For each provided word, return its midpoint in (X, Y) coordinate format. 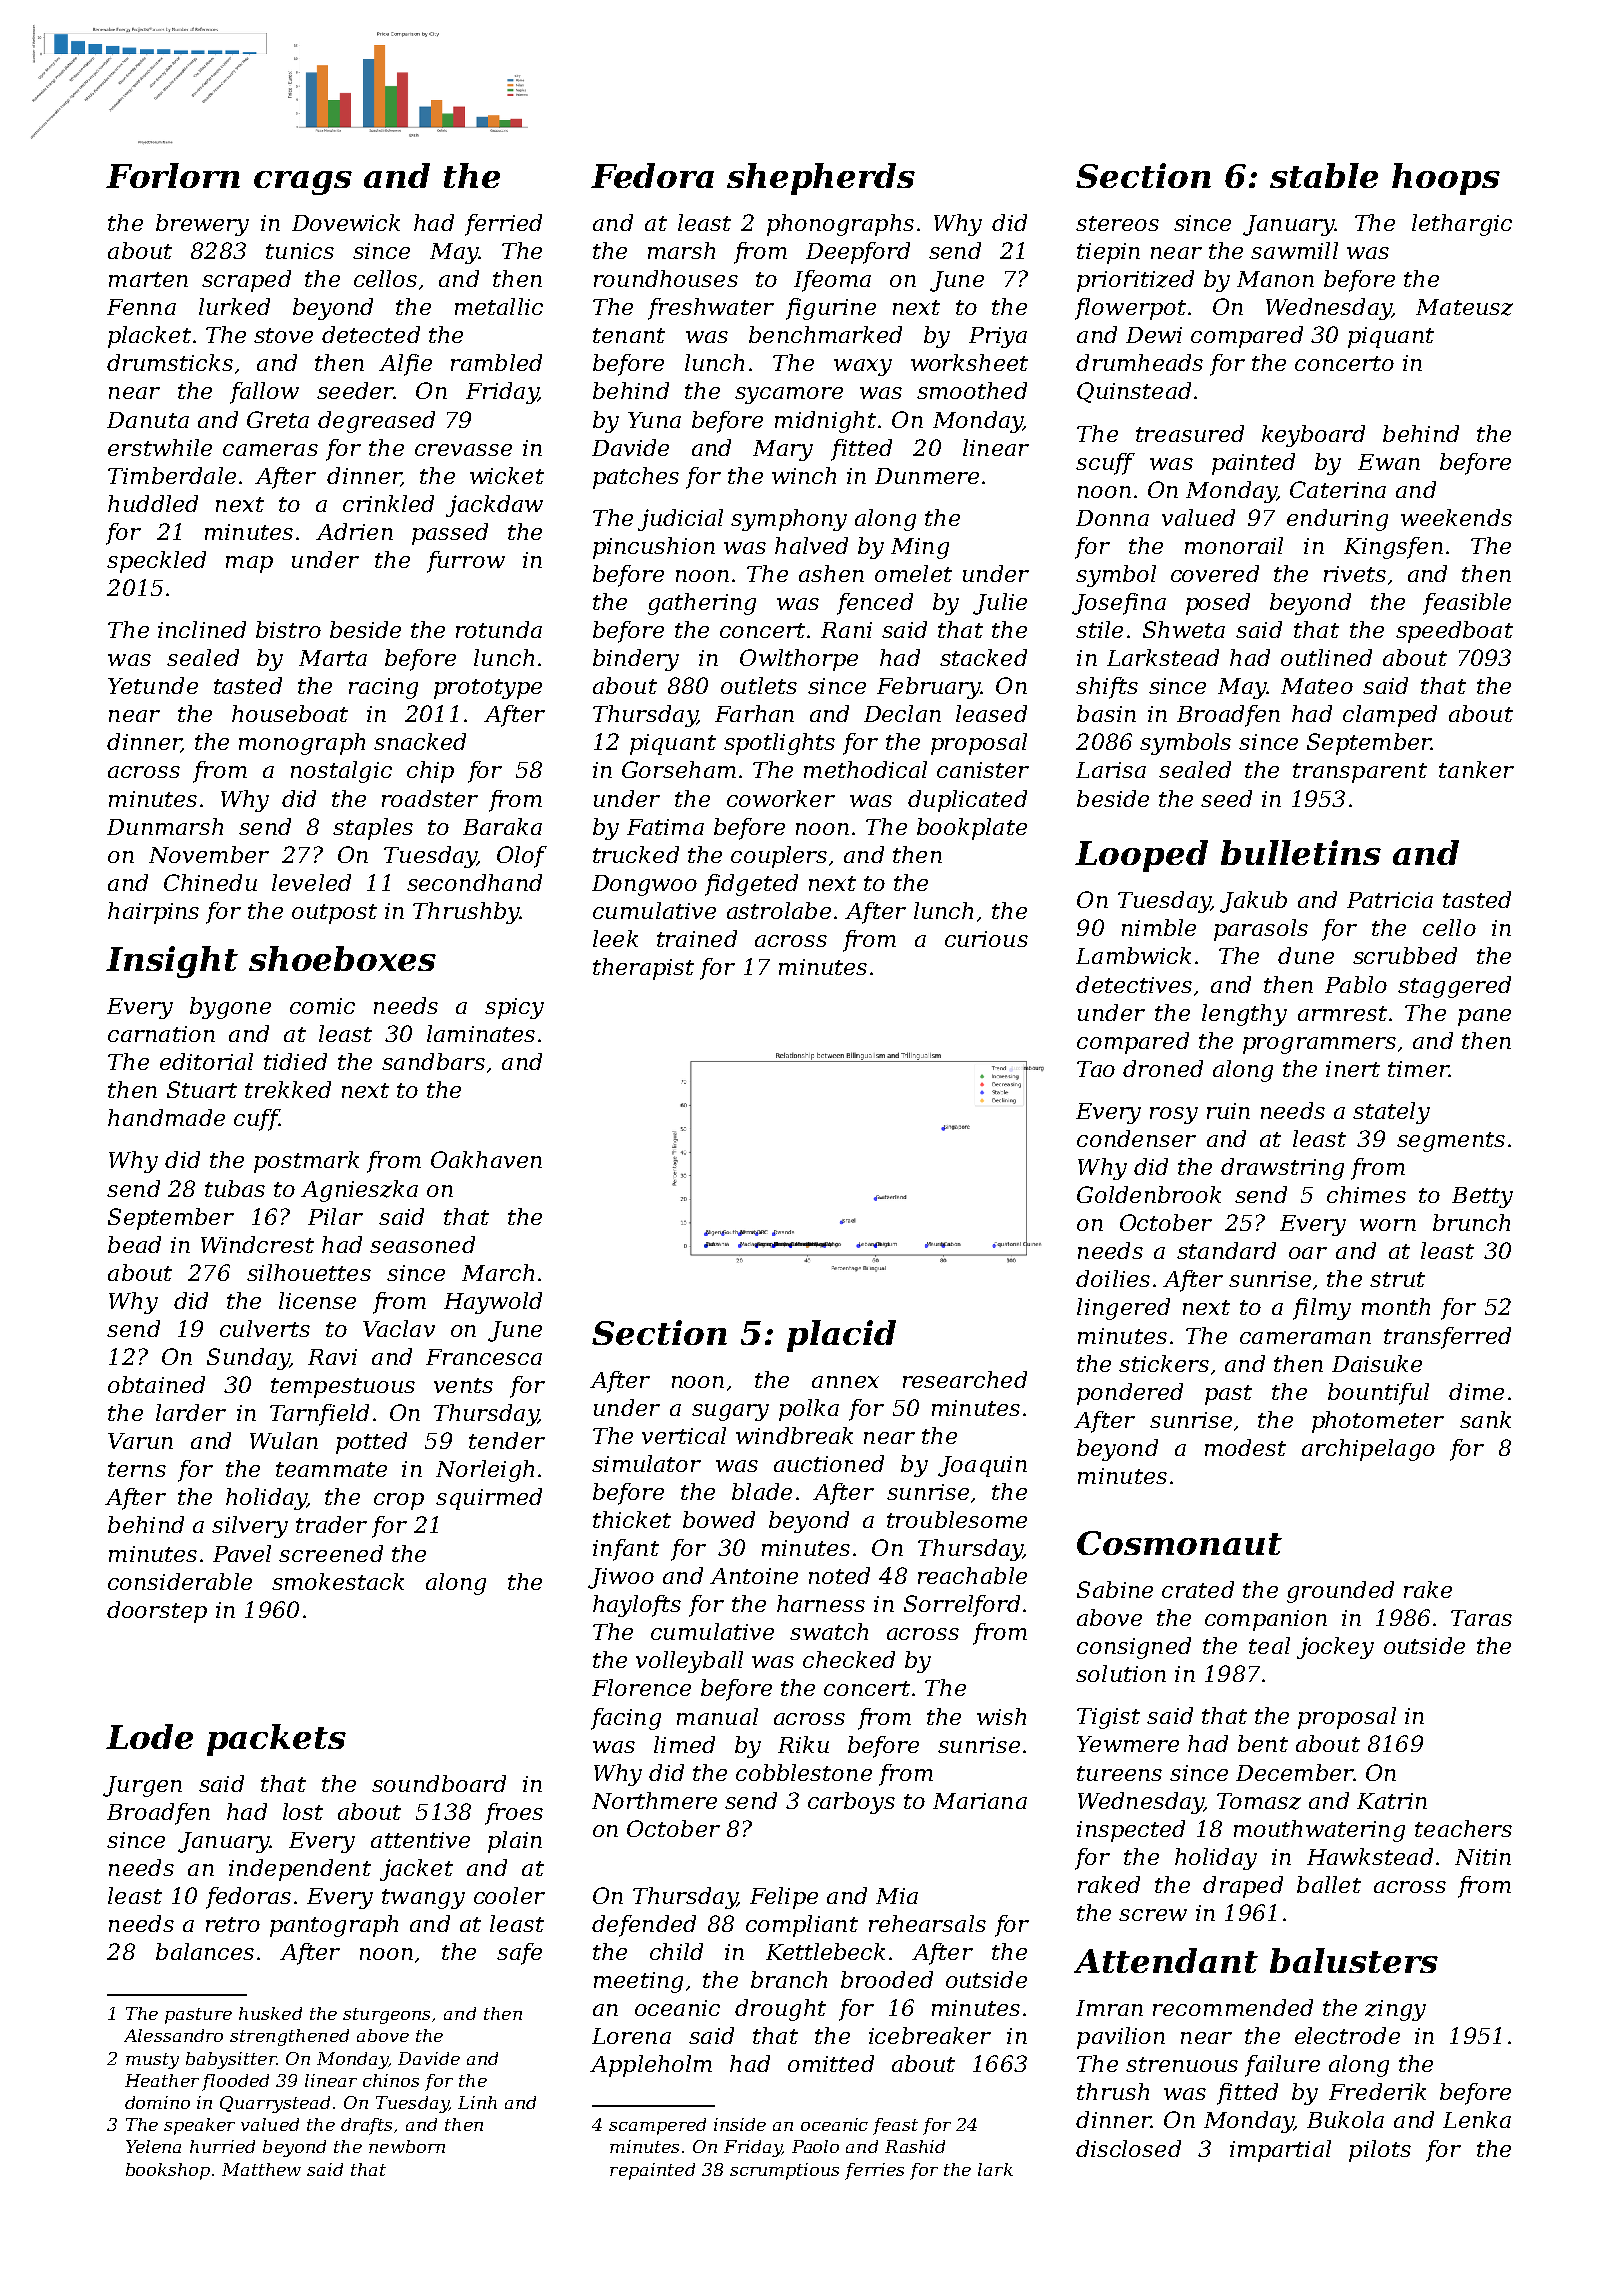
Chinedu (210, 882)
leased (991, 713)
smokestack (338, 1581)
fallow (264, 393)
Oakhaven (486, 1159)
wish (1001, 1716)
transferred (1447, 1338)
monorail (1234, 545)
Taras (1481, 1618)
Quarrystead (275, 2104)
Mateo (1317, 686)
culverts (265, 1328)
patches (636, 478)
